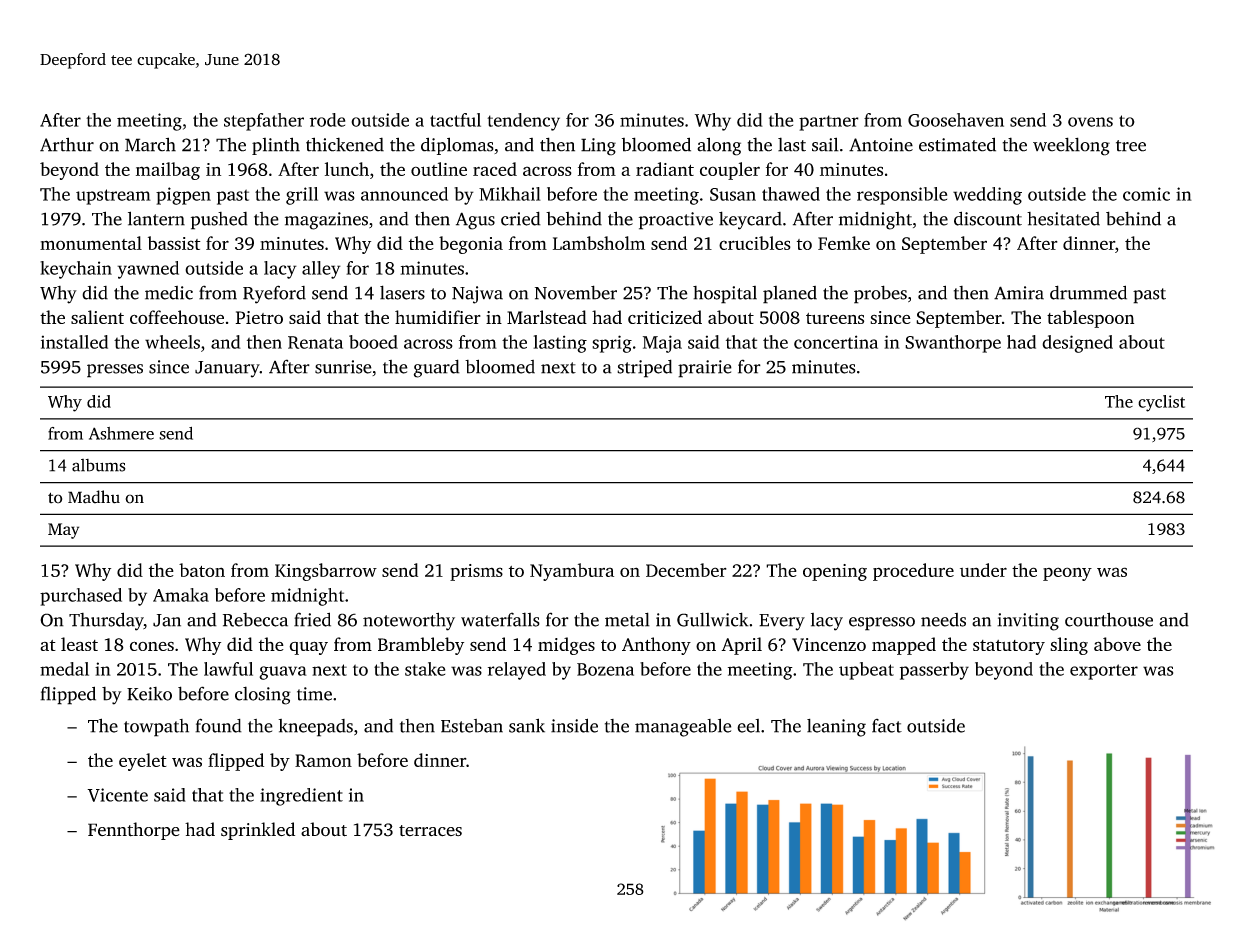 Image resolution: width=1233 pixels, height=952 pixels. What do you see at coordinates (725, 295) in the screenshot?
I see `hospital` at bounding box center [725, 295].
